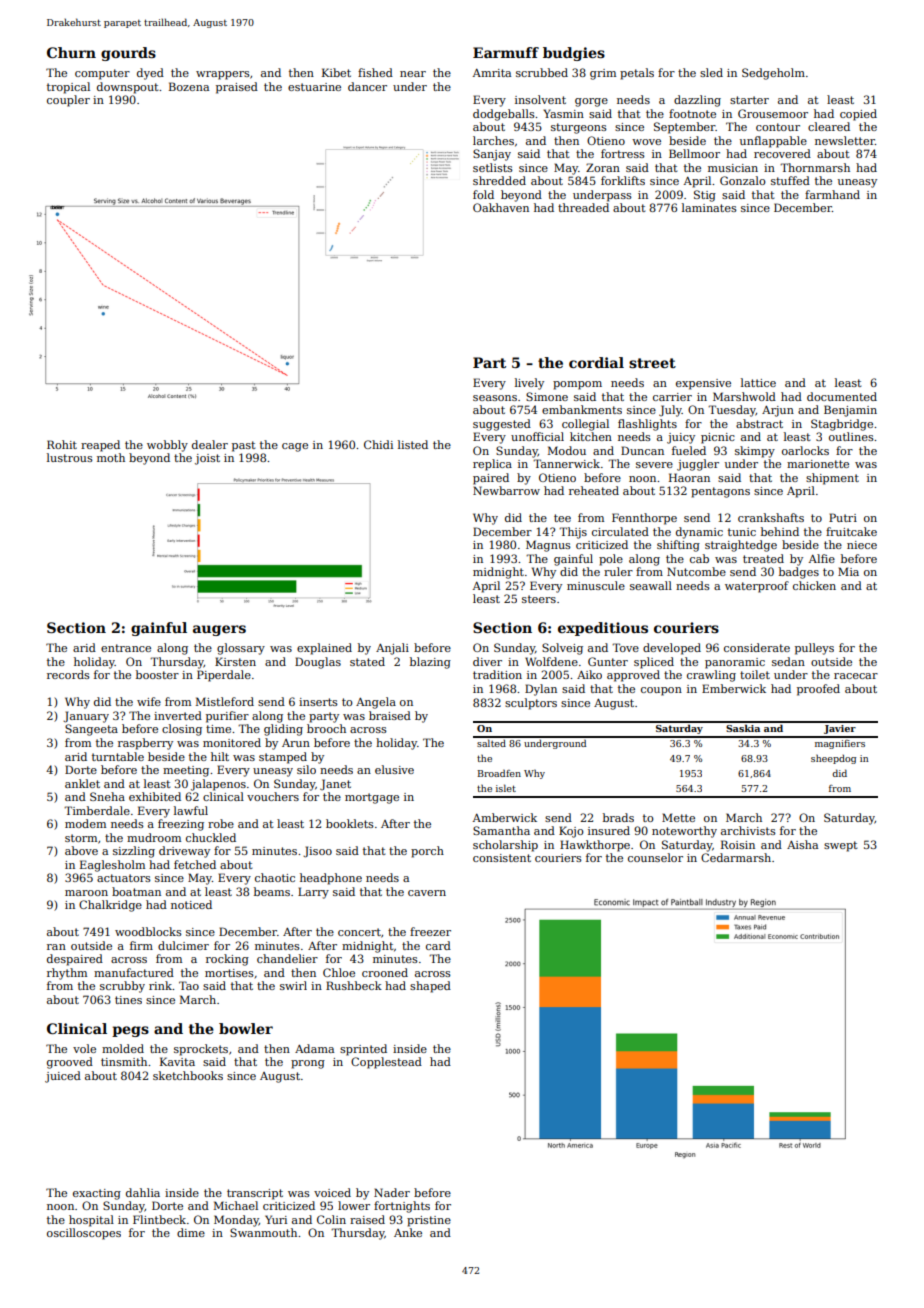 This screenshot has height=1308, width=924. Describe the element at coordinates (246, 1028) in the screenshot. I see `bowler` at that location.
